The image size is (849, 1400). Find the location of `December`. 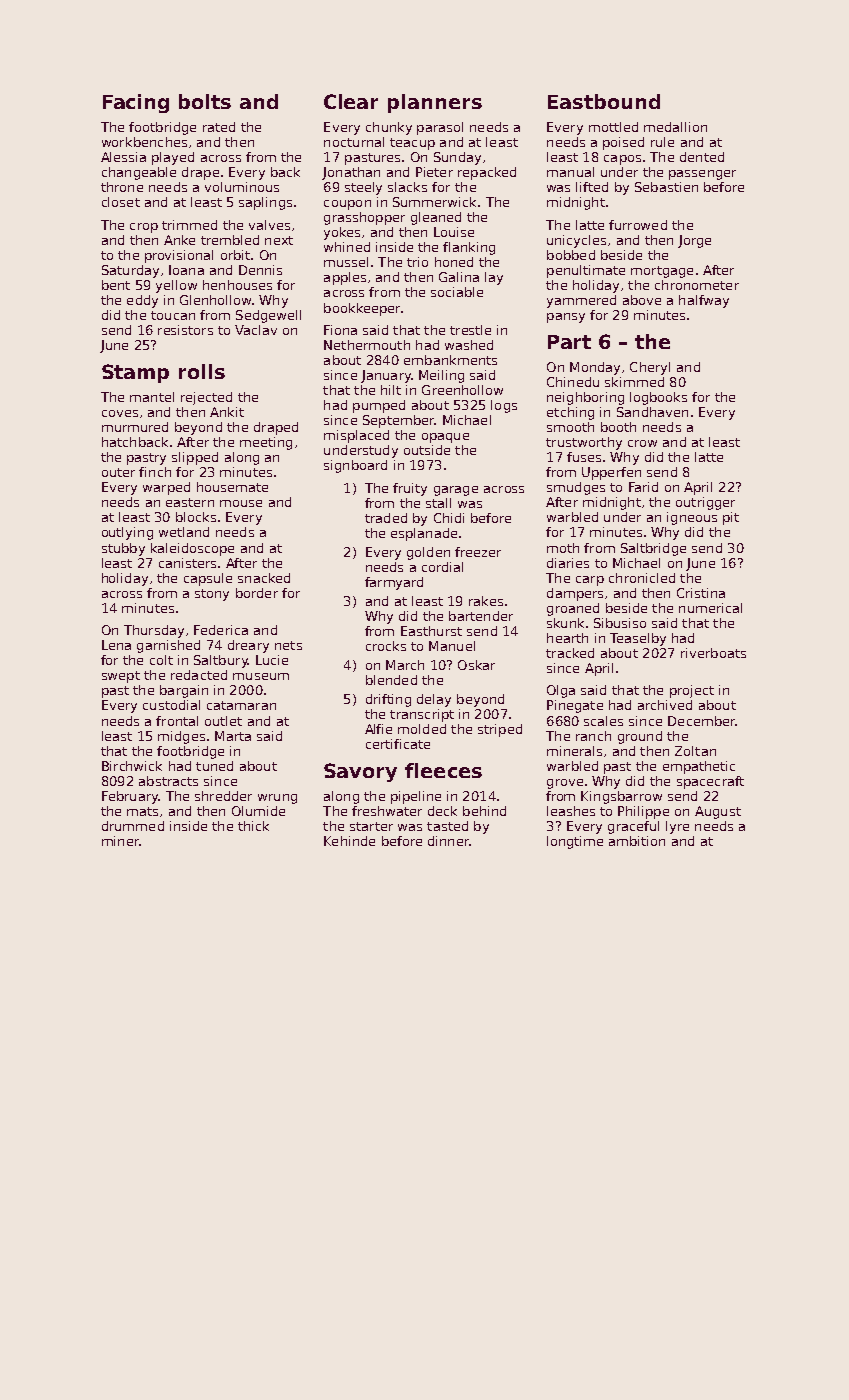

December is located at coordinates (702, 721).
